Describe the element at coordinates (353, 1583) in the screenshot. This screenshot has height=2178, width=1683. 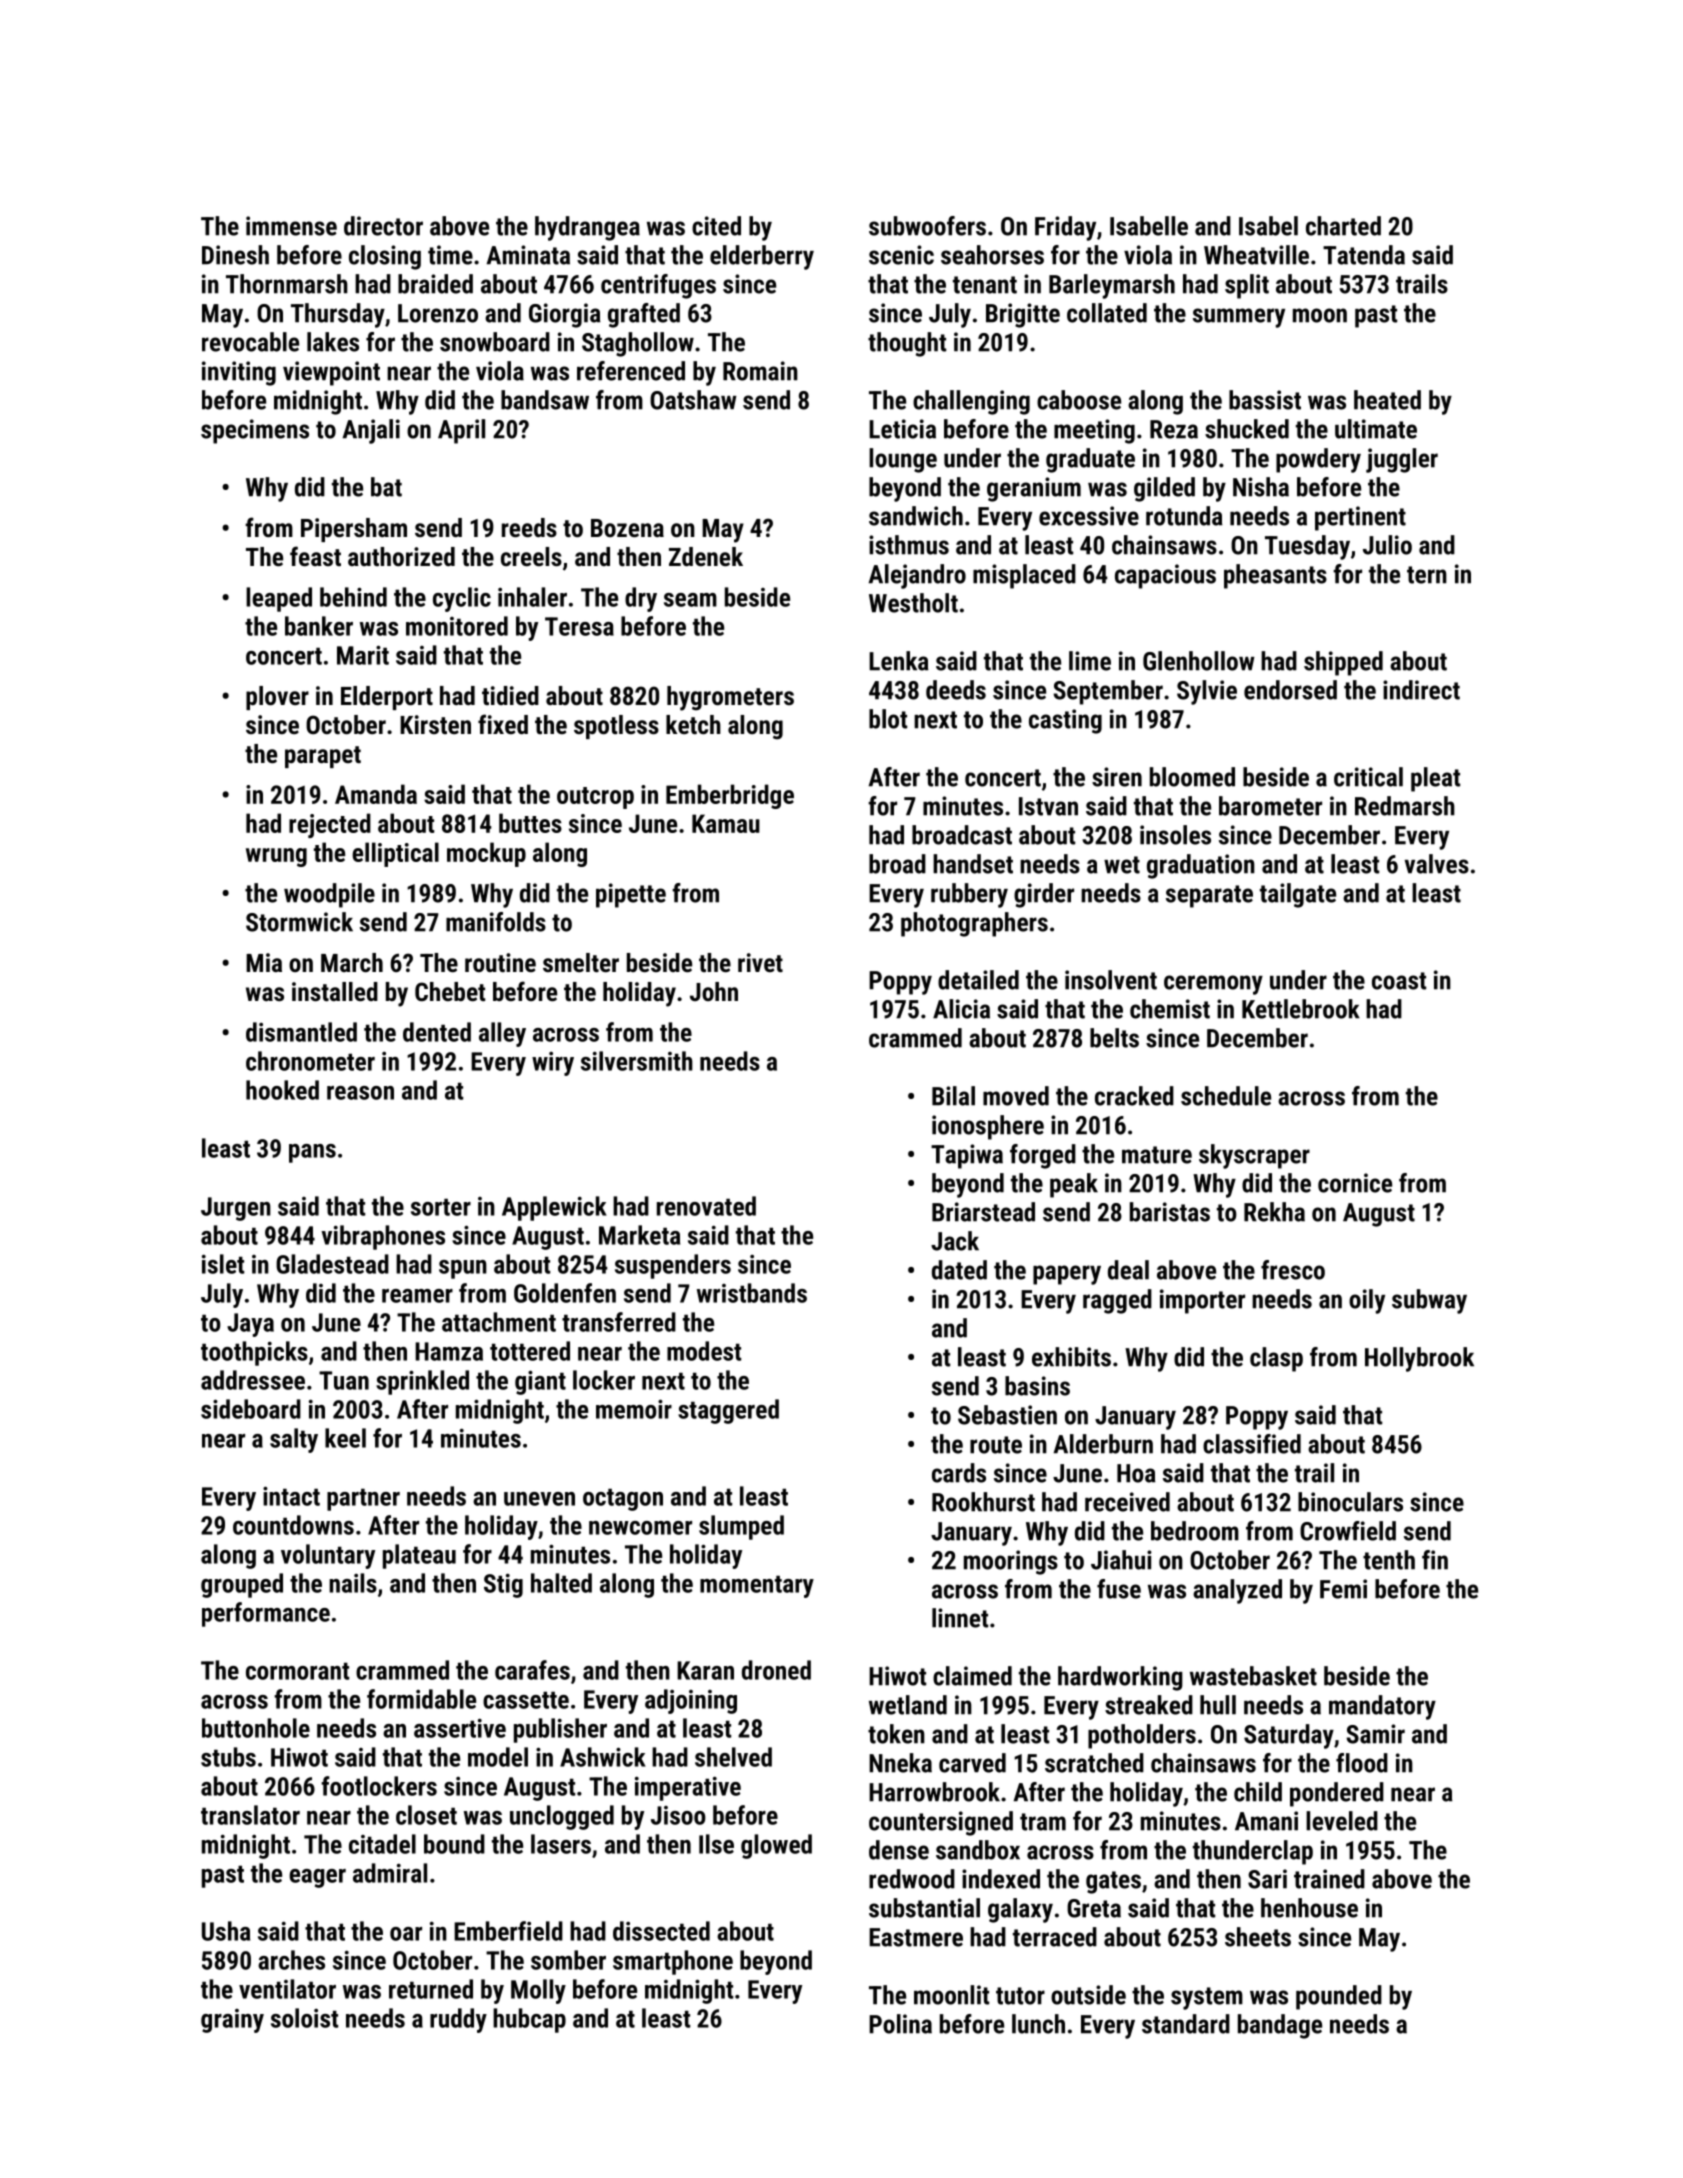
I see `nails` at that location.
